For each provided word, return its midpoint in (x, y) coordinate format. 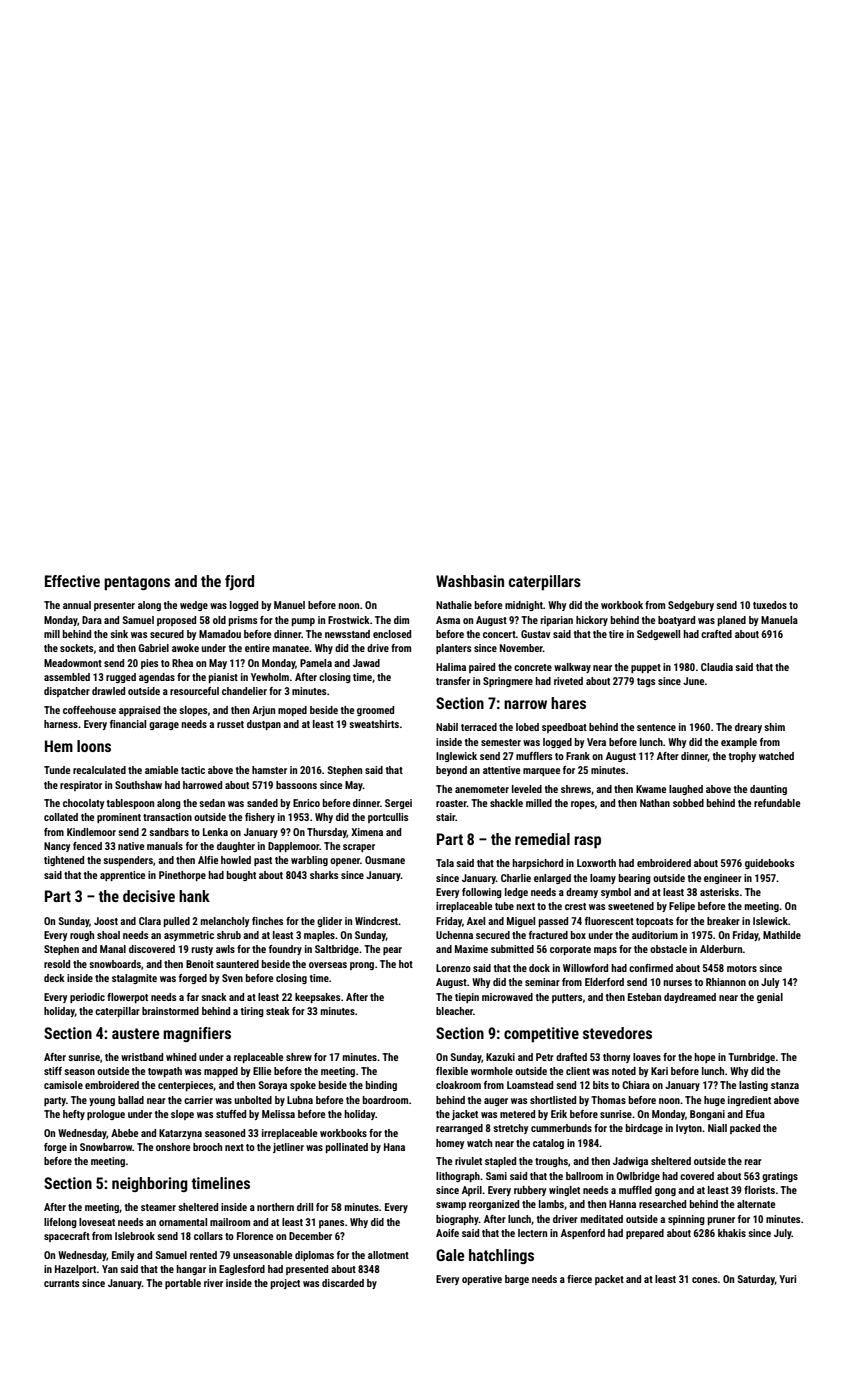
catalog (548, 1144)
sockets (76, 648)
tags (646, 682)
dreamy (582, 893)
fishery (260, 818)
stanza (785, 1085)
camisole (63, 1085)
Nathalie (454, 605)
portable (183, 1284)
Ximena (367, 832)
